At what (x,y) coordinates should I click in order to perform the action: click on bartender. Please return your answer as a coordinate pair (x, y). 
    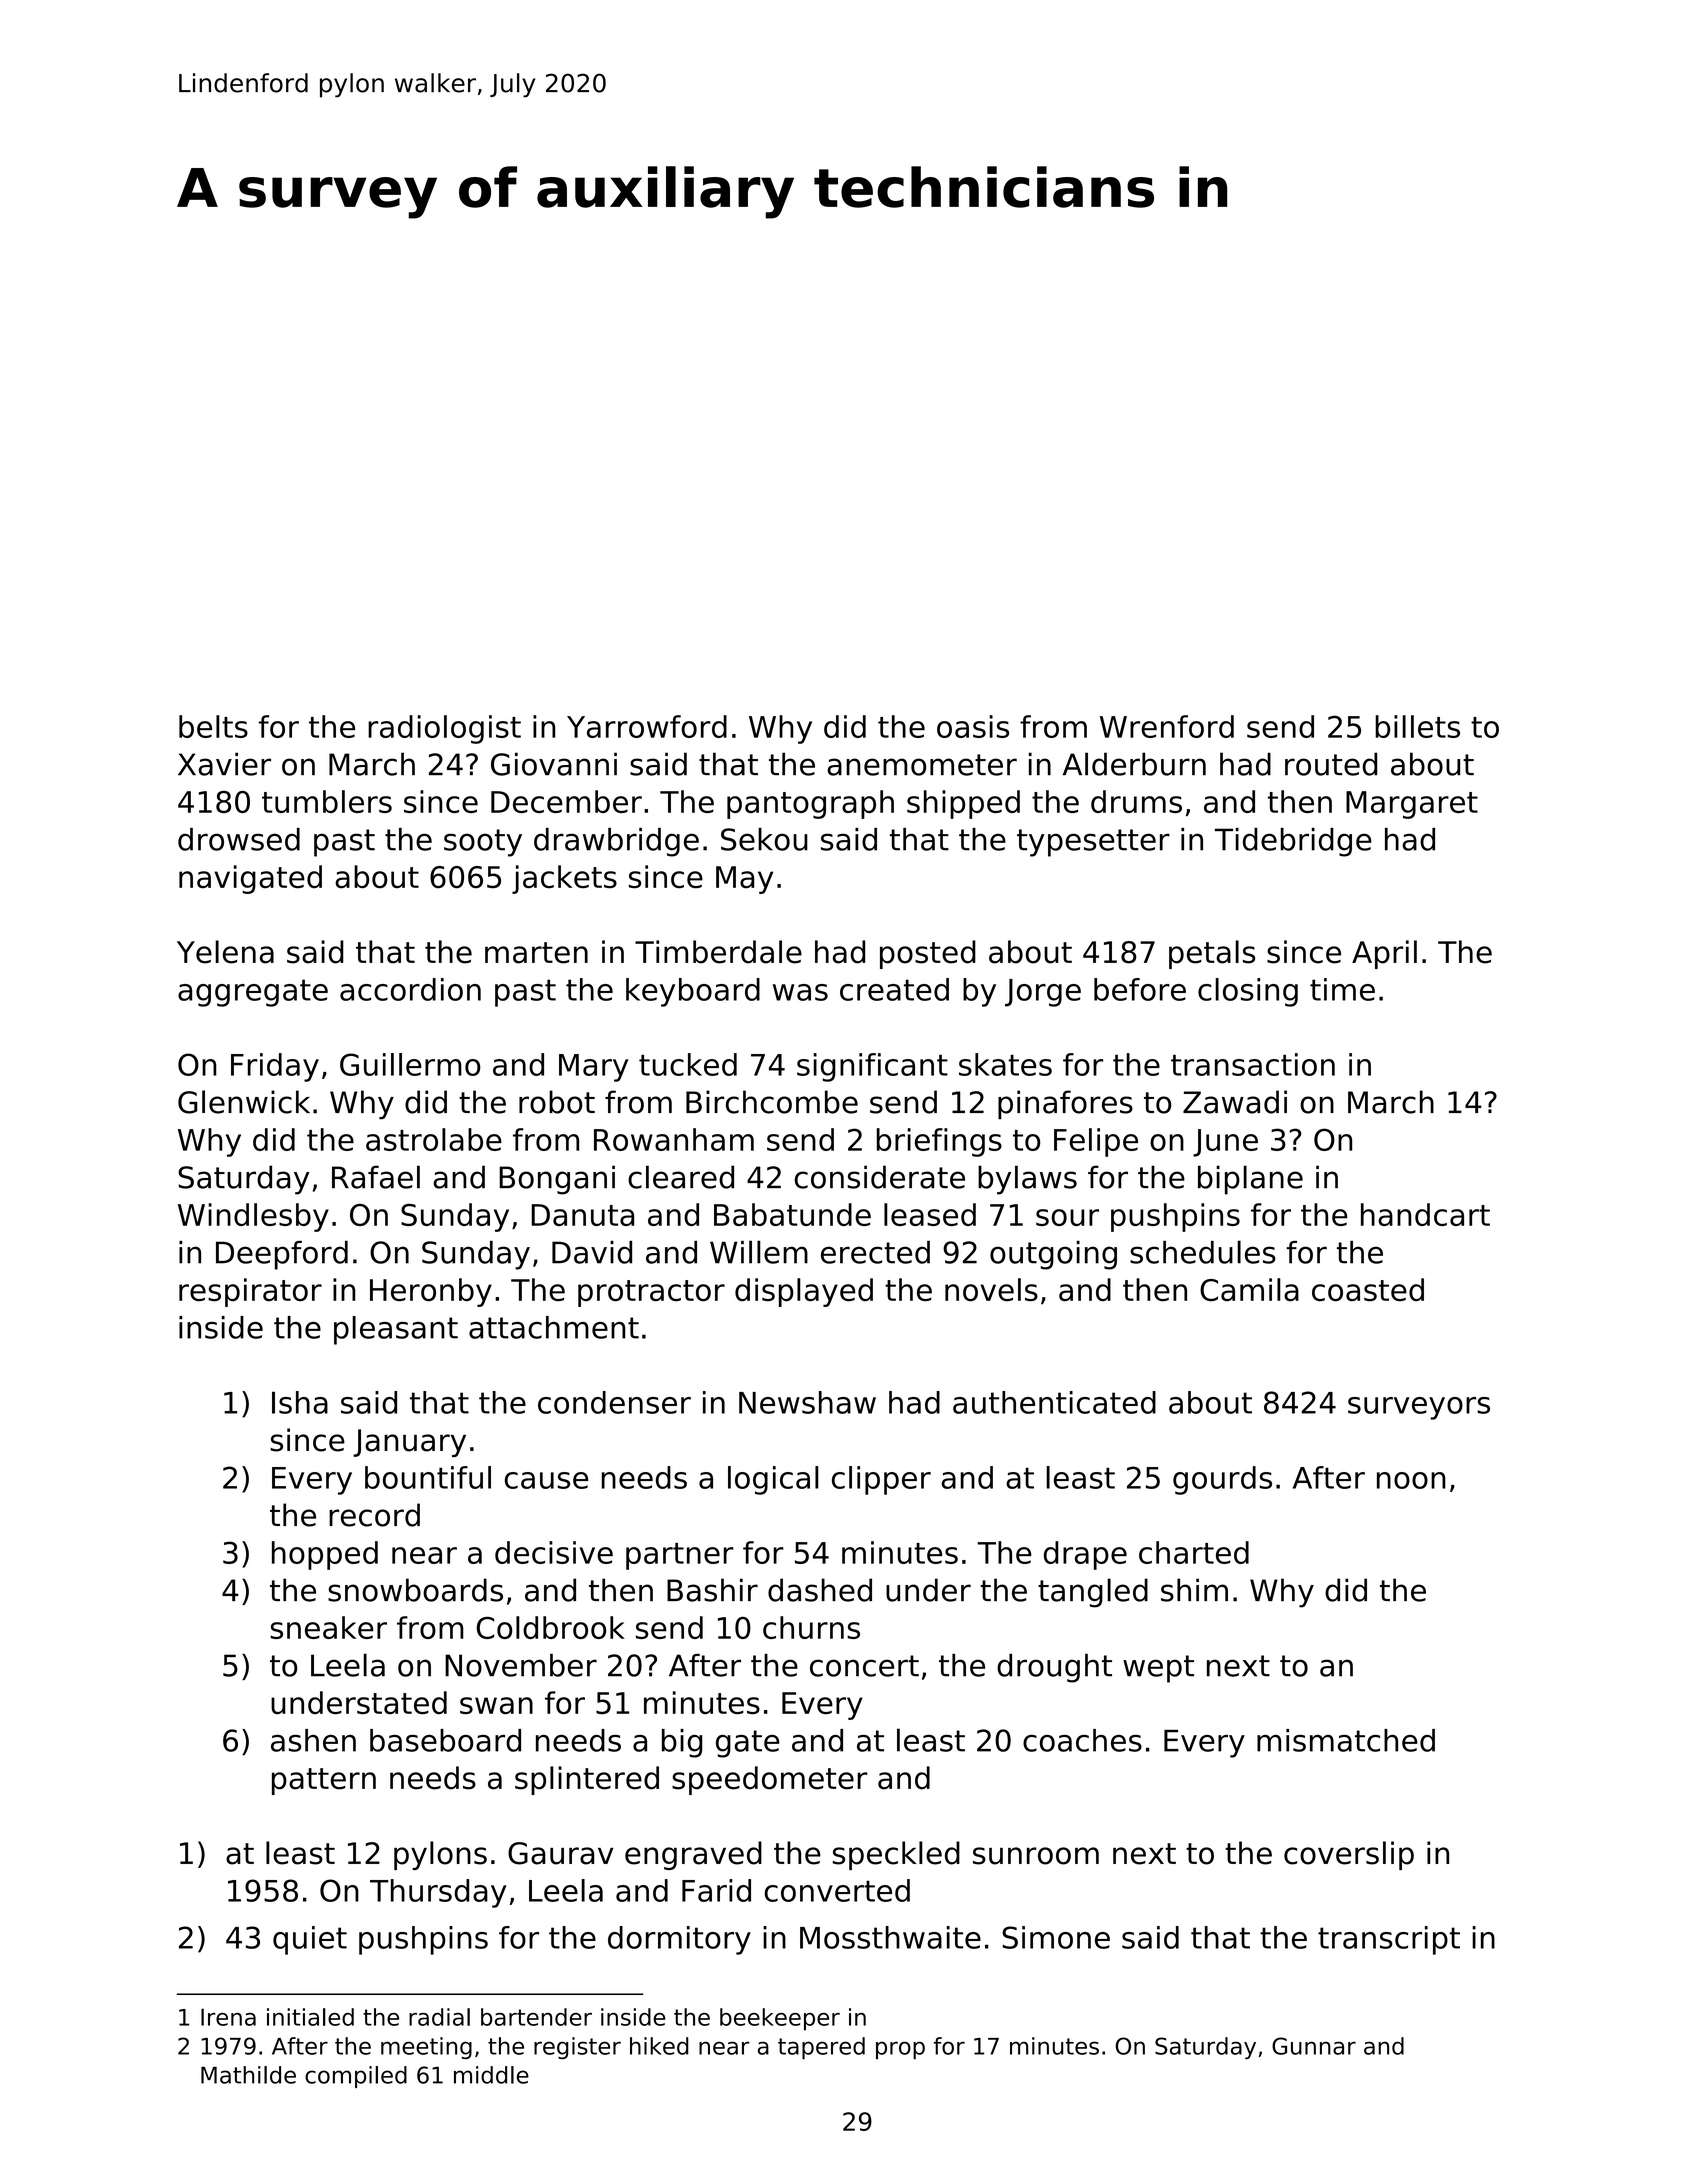
    Looking at the image, I should click on (536, 2017).
